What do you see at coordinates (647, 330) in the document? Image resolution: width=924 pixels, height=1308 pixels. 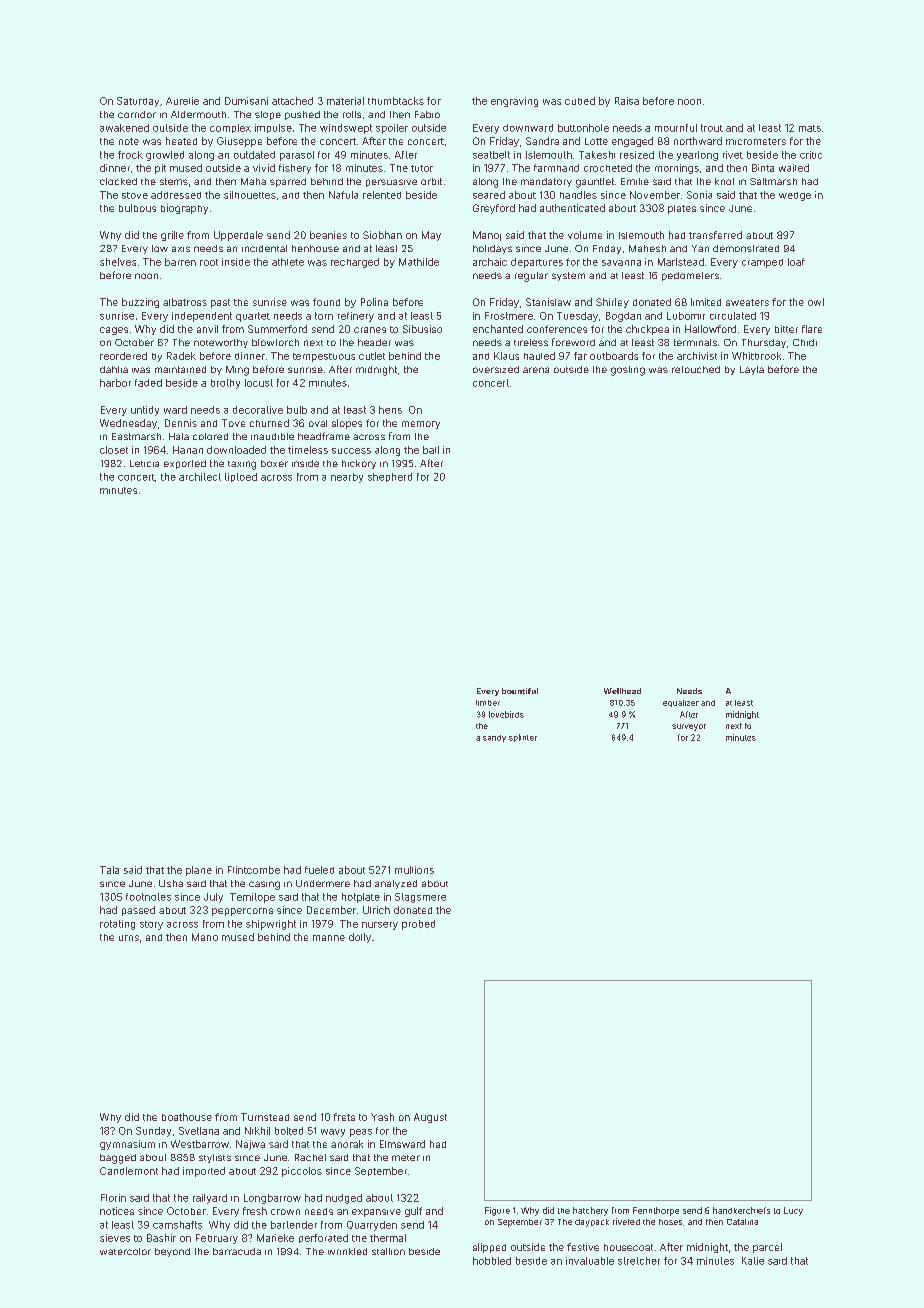 I see `chickpea` at bounding box center [647, 330].
